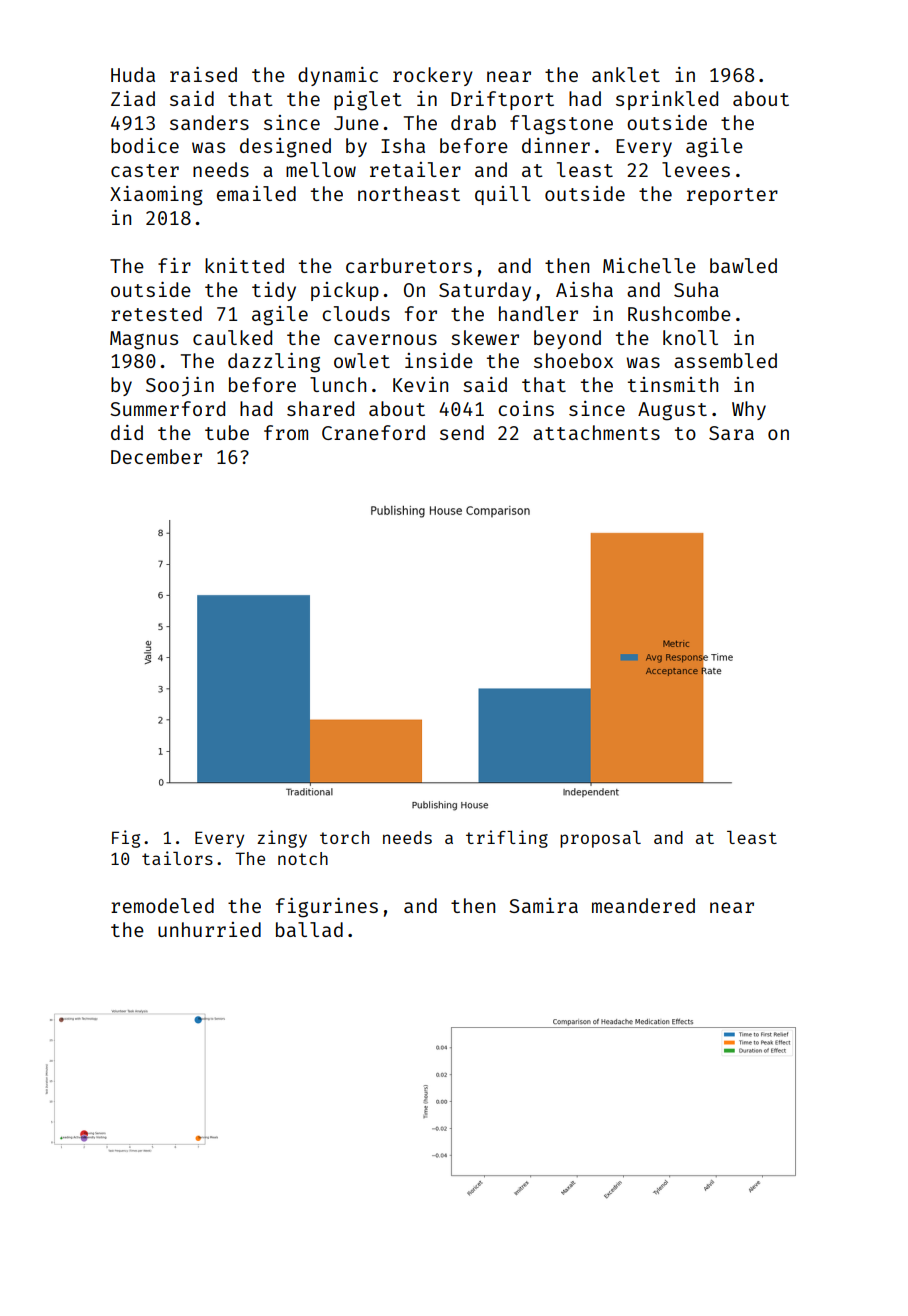 The width and height of the screenshot is (908, 1316). Describe the element at coordinates (626, 74) in the screenshot. I see `anklet` at that location.
